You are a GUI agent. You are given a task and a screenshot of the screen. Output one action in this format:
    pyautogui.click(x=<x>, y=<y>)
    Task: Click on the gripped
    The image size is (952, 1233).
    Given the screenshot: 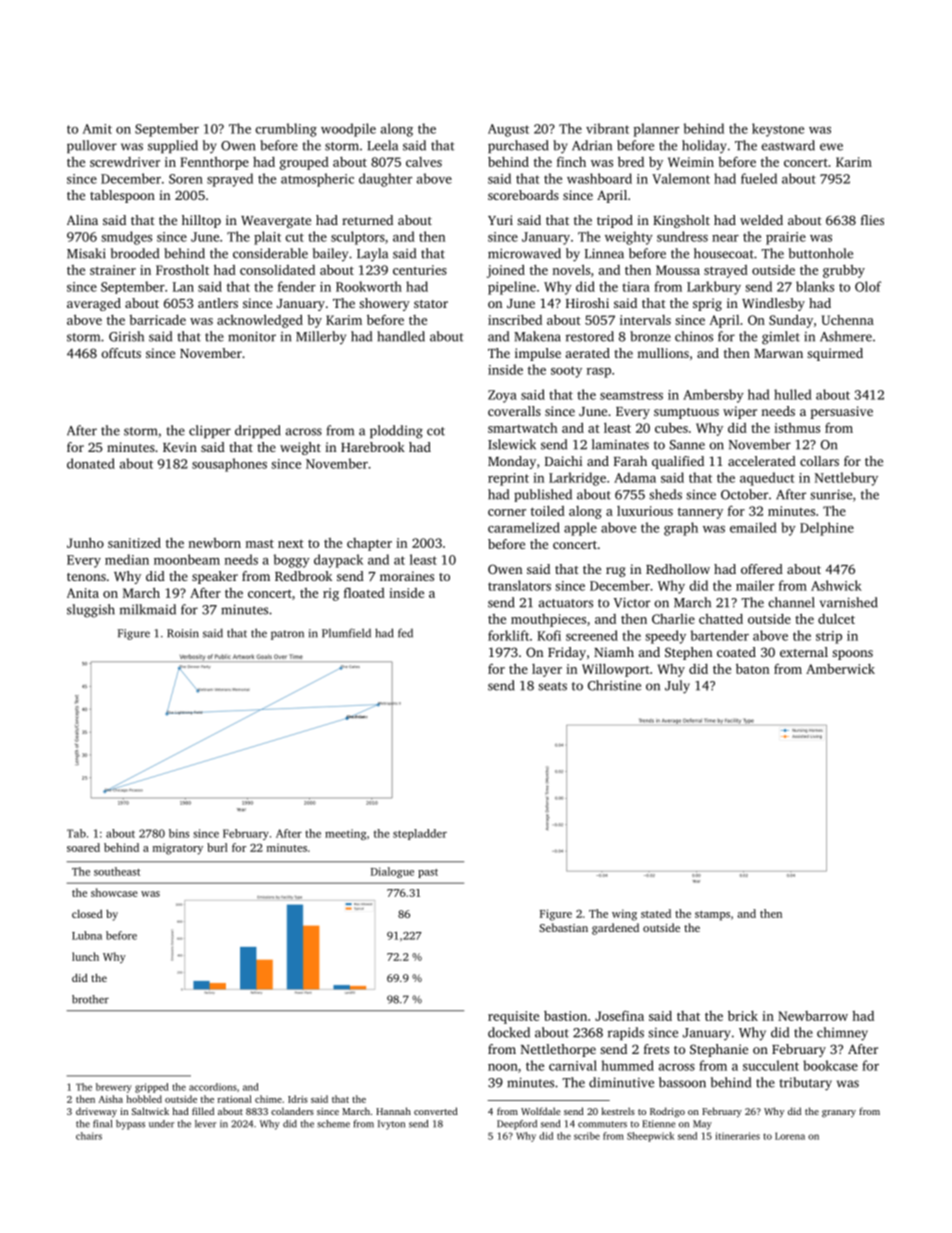 What is the action you would take?
    pyautogui.click(x=152, y=1088)
